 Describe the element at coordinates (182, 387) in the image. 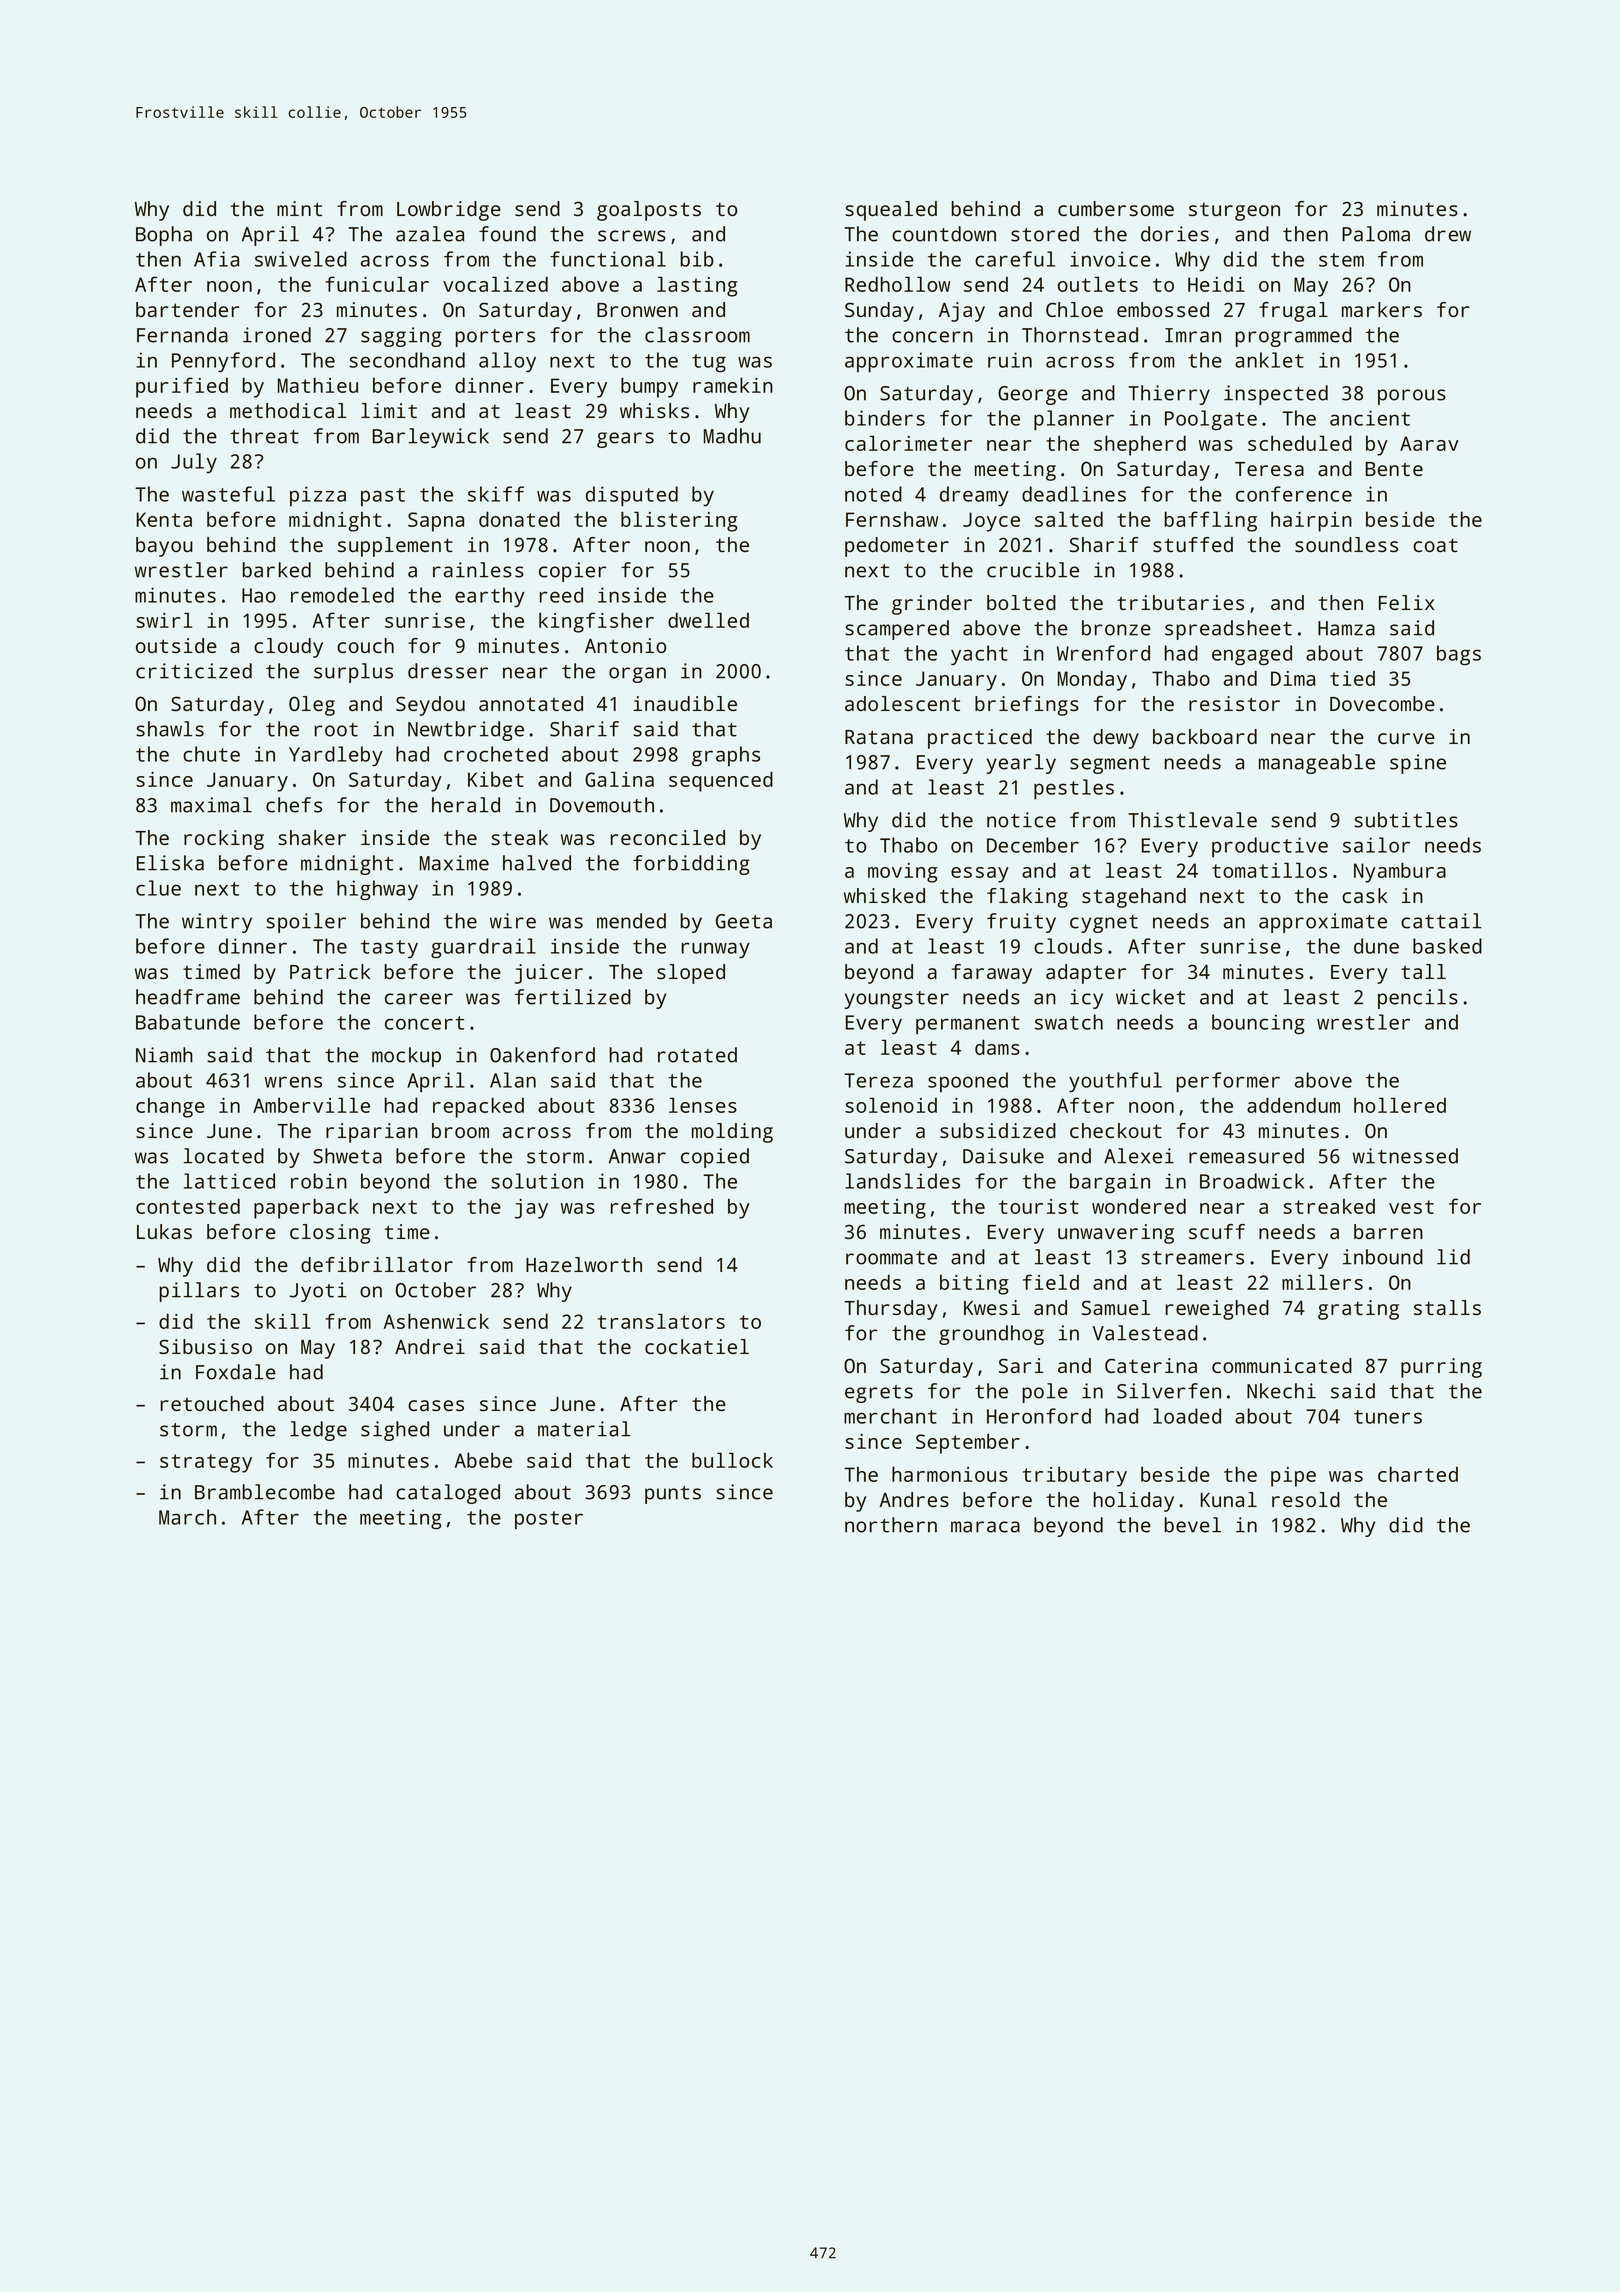

I see `purified` at that location.
